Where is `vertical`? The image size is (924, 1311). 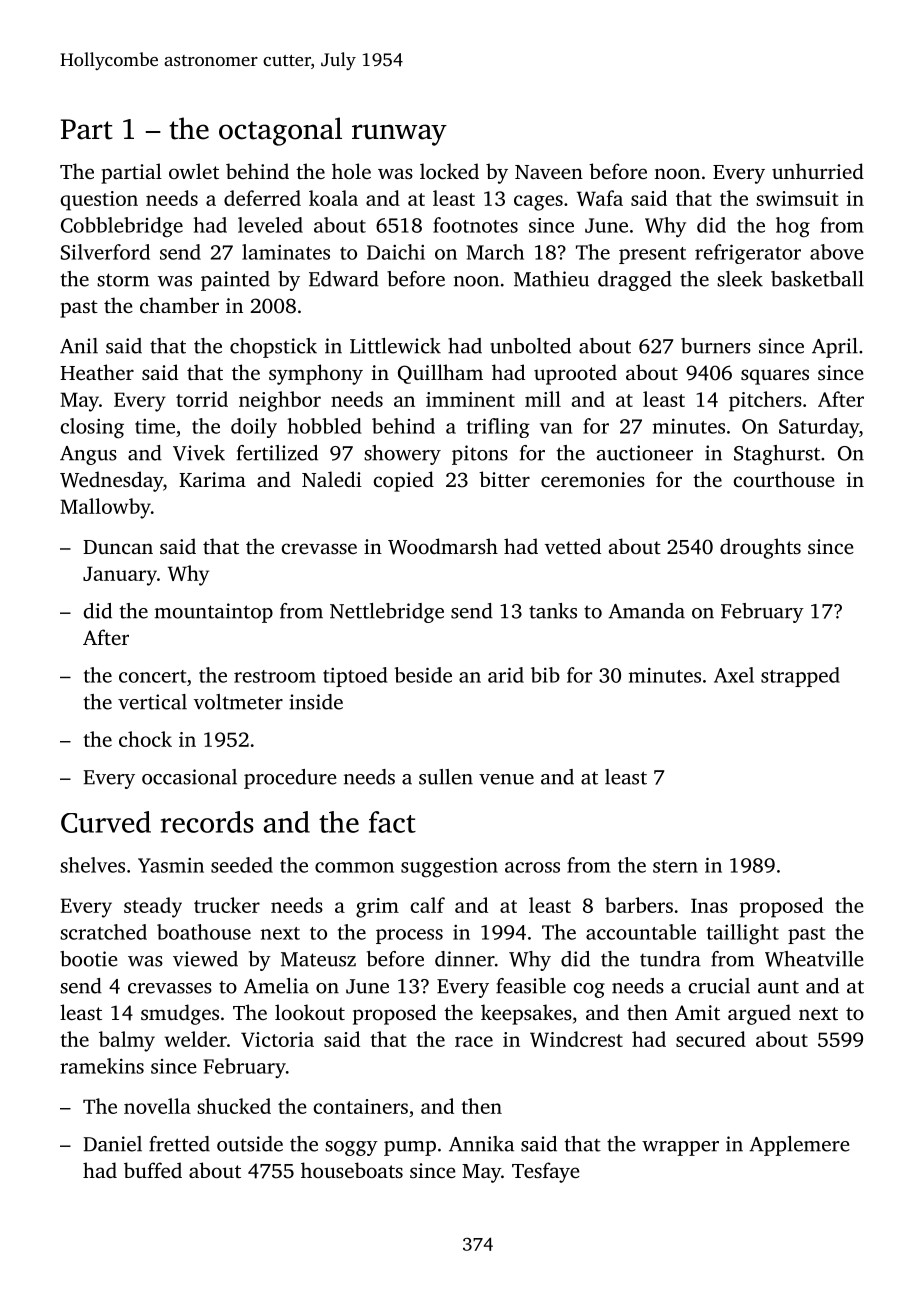
vertical is located at coordinates (152, 702).
